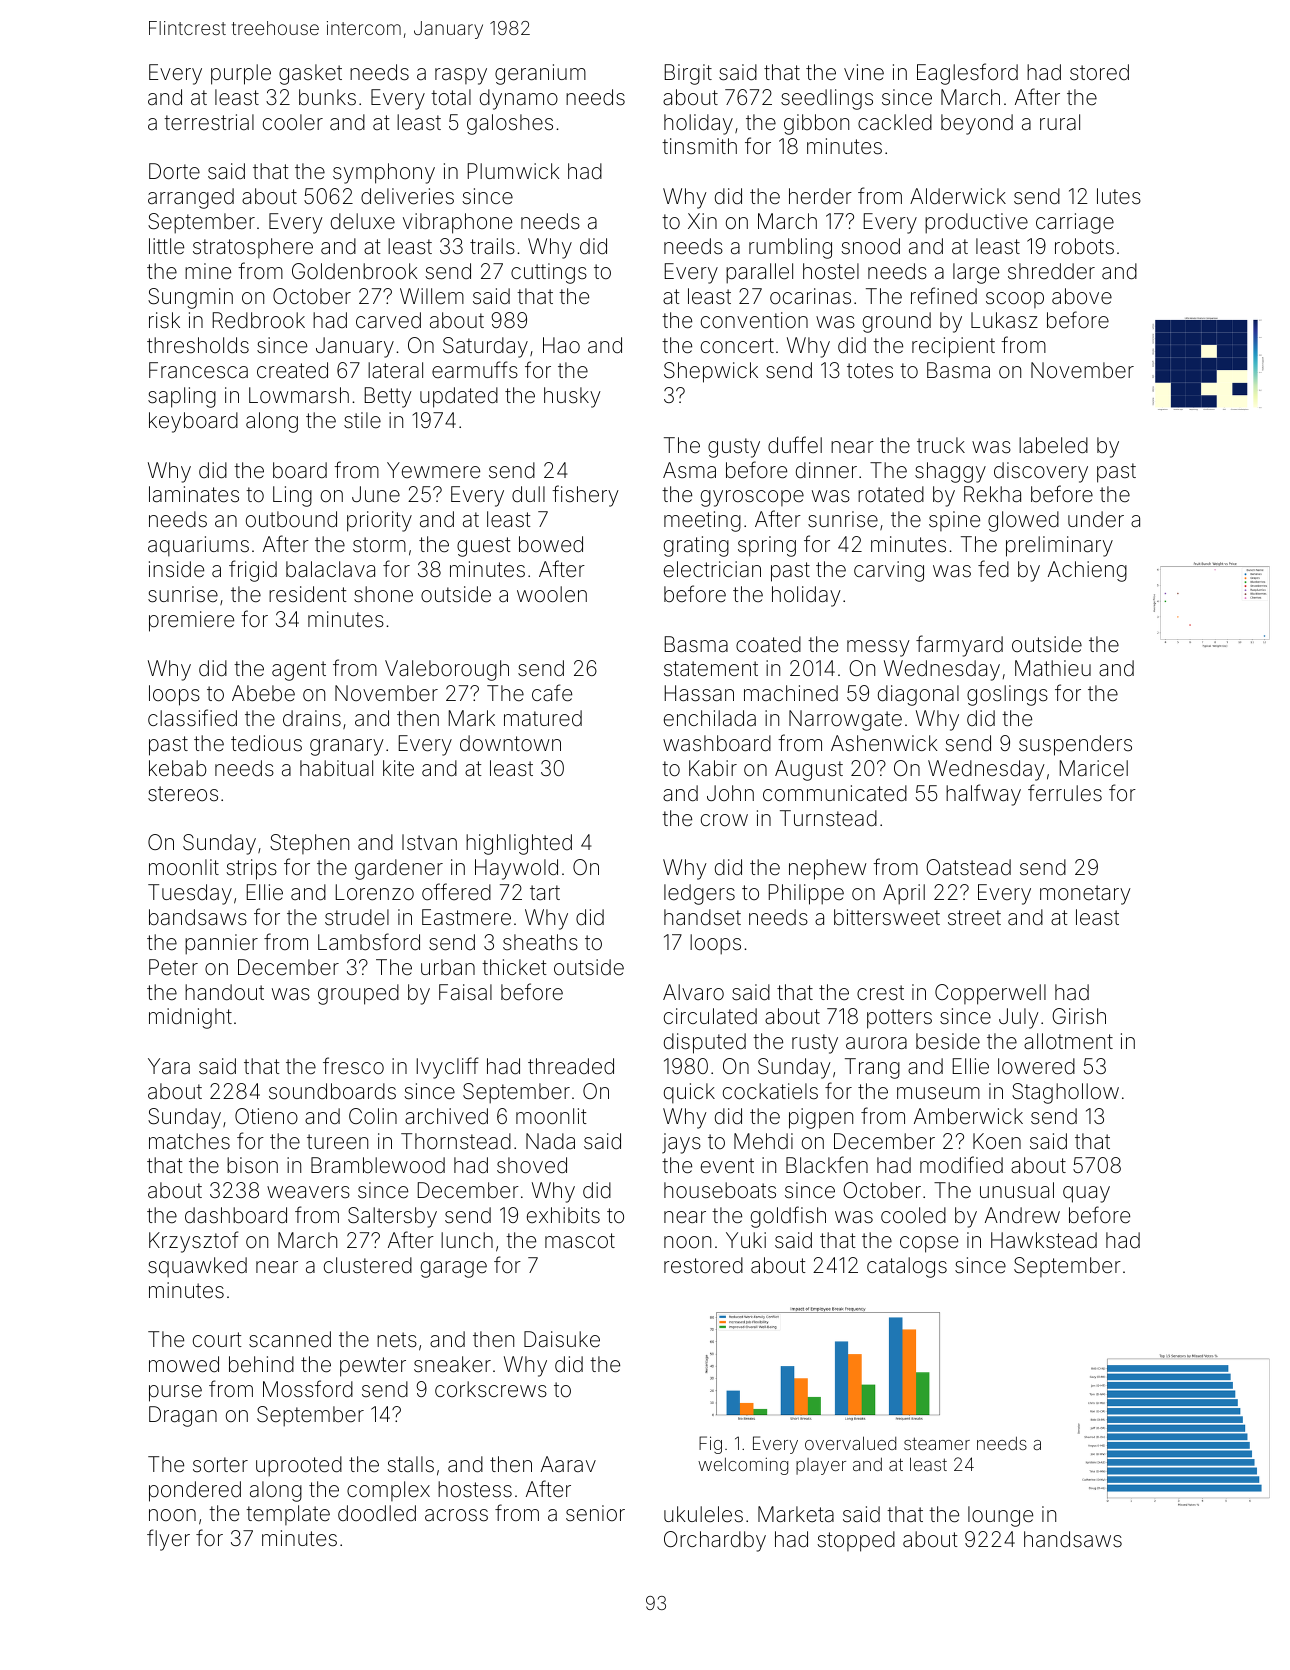  Describe the element at coordinates (540, 74) in the screenshot. I see `geranium` at that location.
